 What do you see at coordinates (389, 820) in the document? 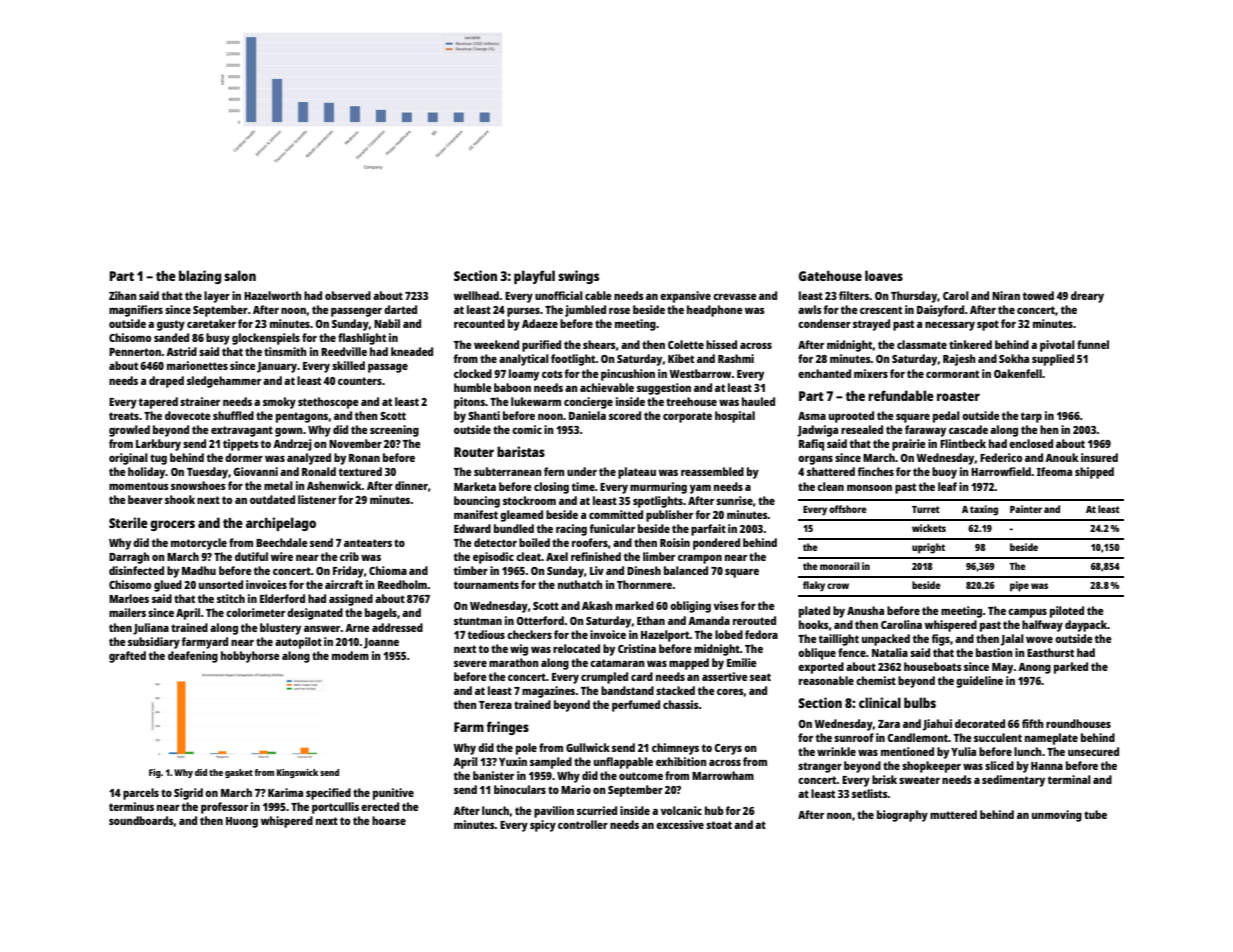
I see `hoarse` at bounding box center [389, 820].
